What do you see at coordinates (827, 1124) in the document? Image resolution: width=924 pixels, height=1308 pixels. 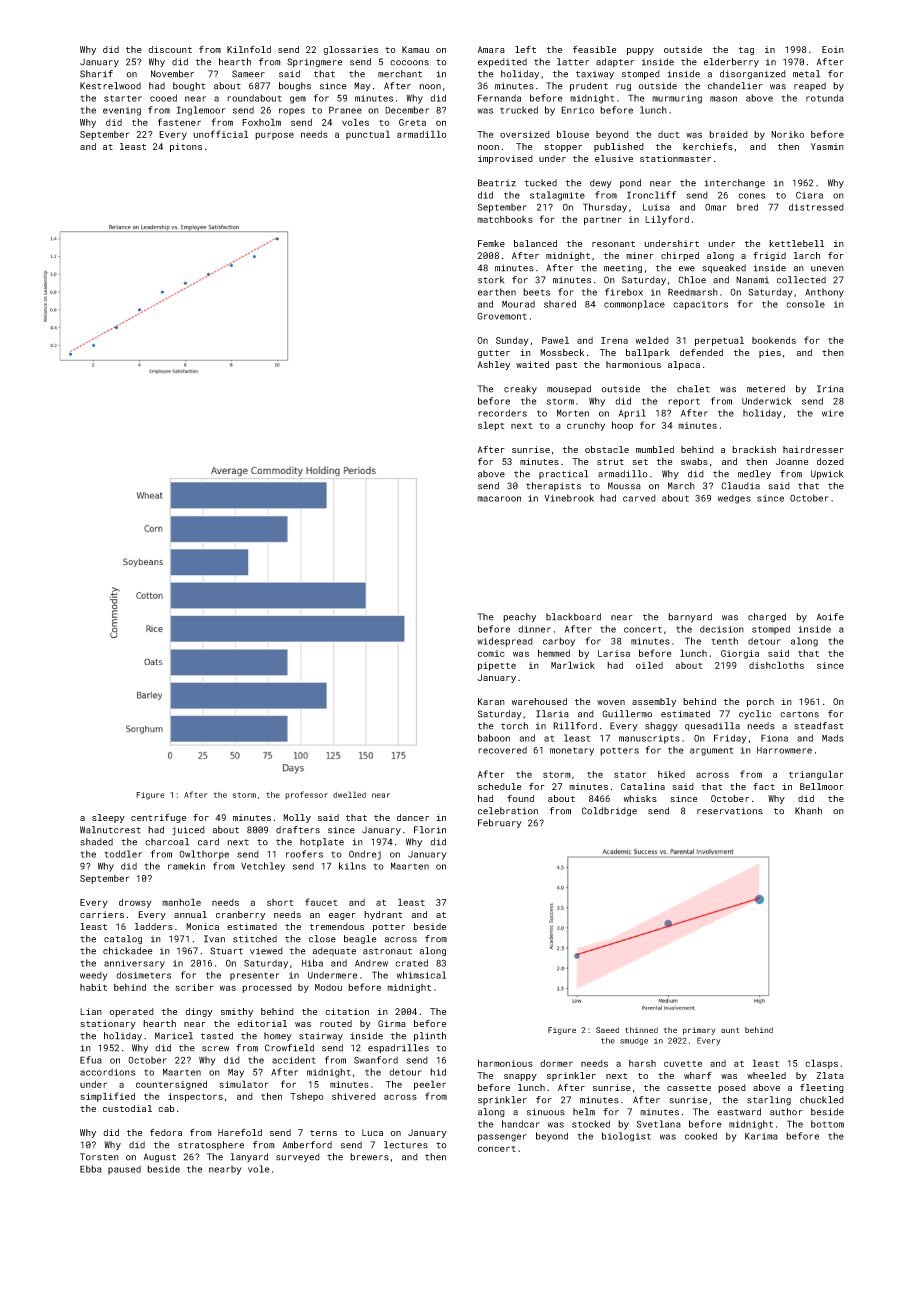 I see `bottom` at bounding box center [827, 1124].
